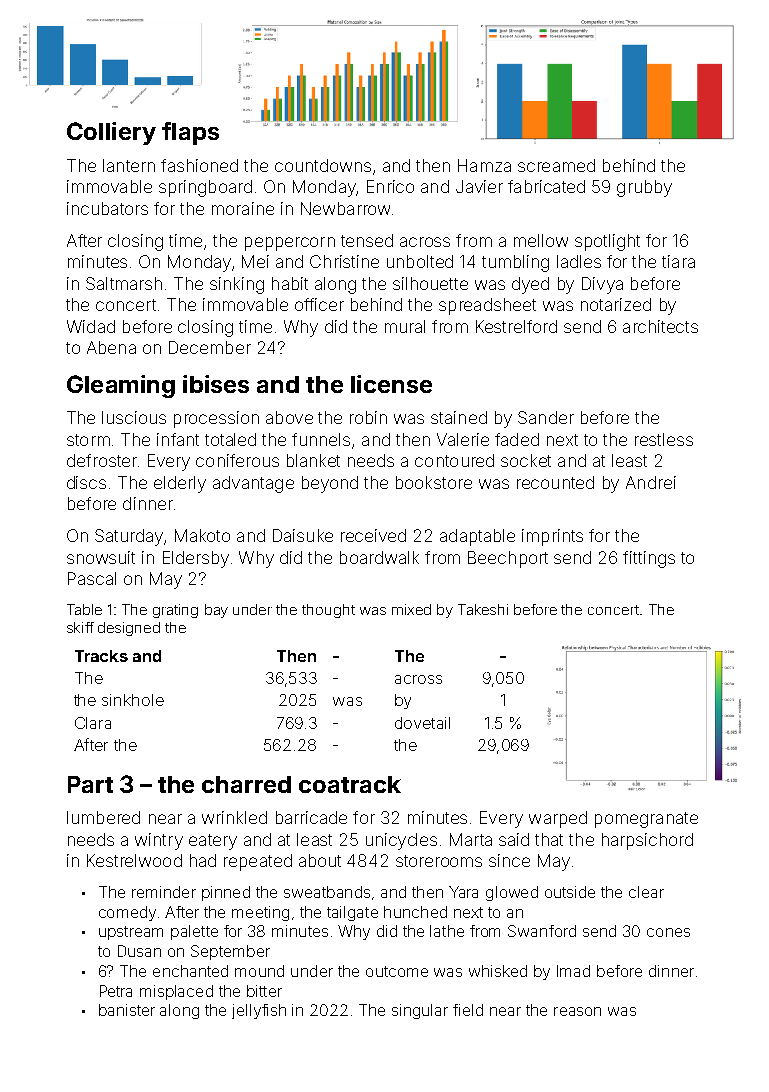 This screenshot has width=769, height=1092. Describe the element at coordinates (646, 820) in the screenshot. I see `pomegranate` at that location.
